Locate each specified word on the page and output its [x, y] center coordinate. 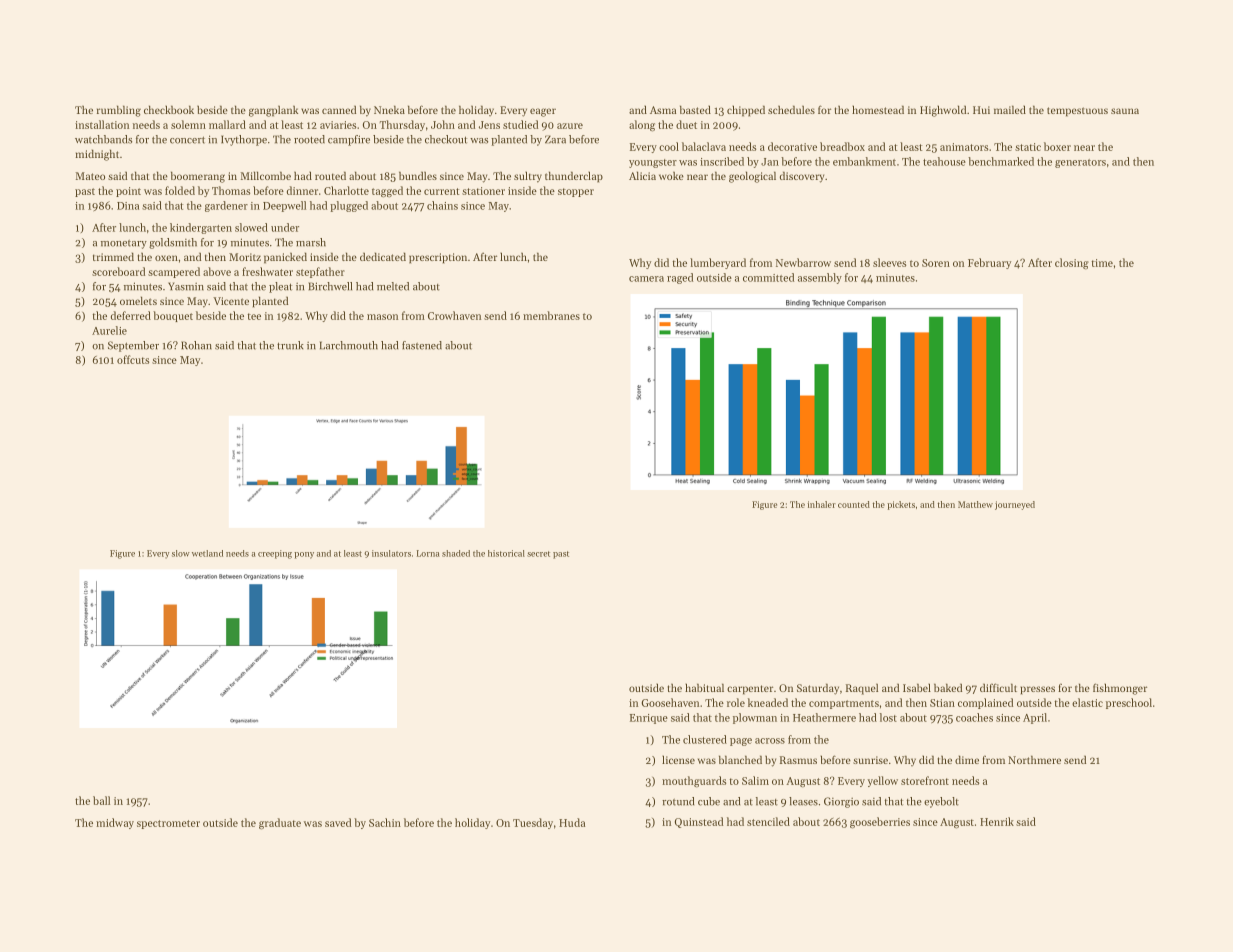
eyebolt [941, 802]
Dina [128, 206]
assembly [820, 278]
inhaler [822, 504]
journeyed [1015, 505]
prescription [438, 258]
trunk [290, 345]
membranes [551, 315]
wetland [207, 553]
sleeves [889, 262]
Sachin [385, 822]
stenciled [768, 821]
